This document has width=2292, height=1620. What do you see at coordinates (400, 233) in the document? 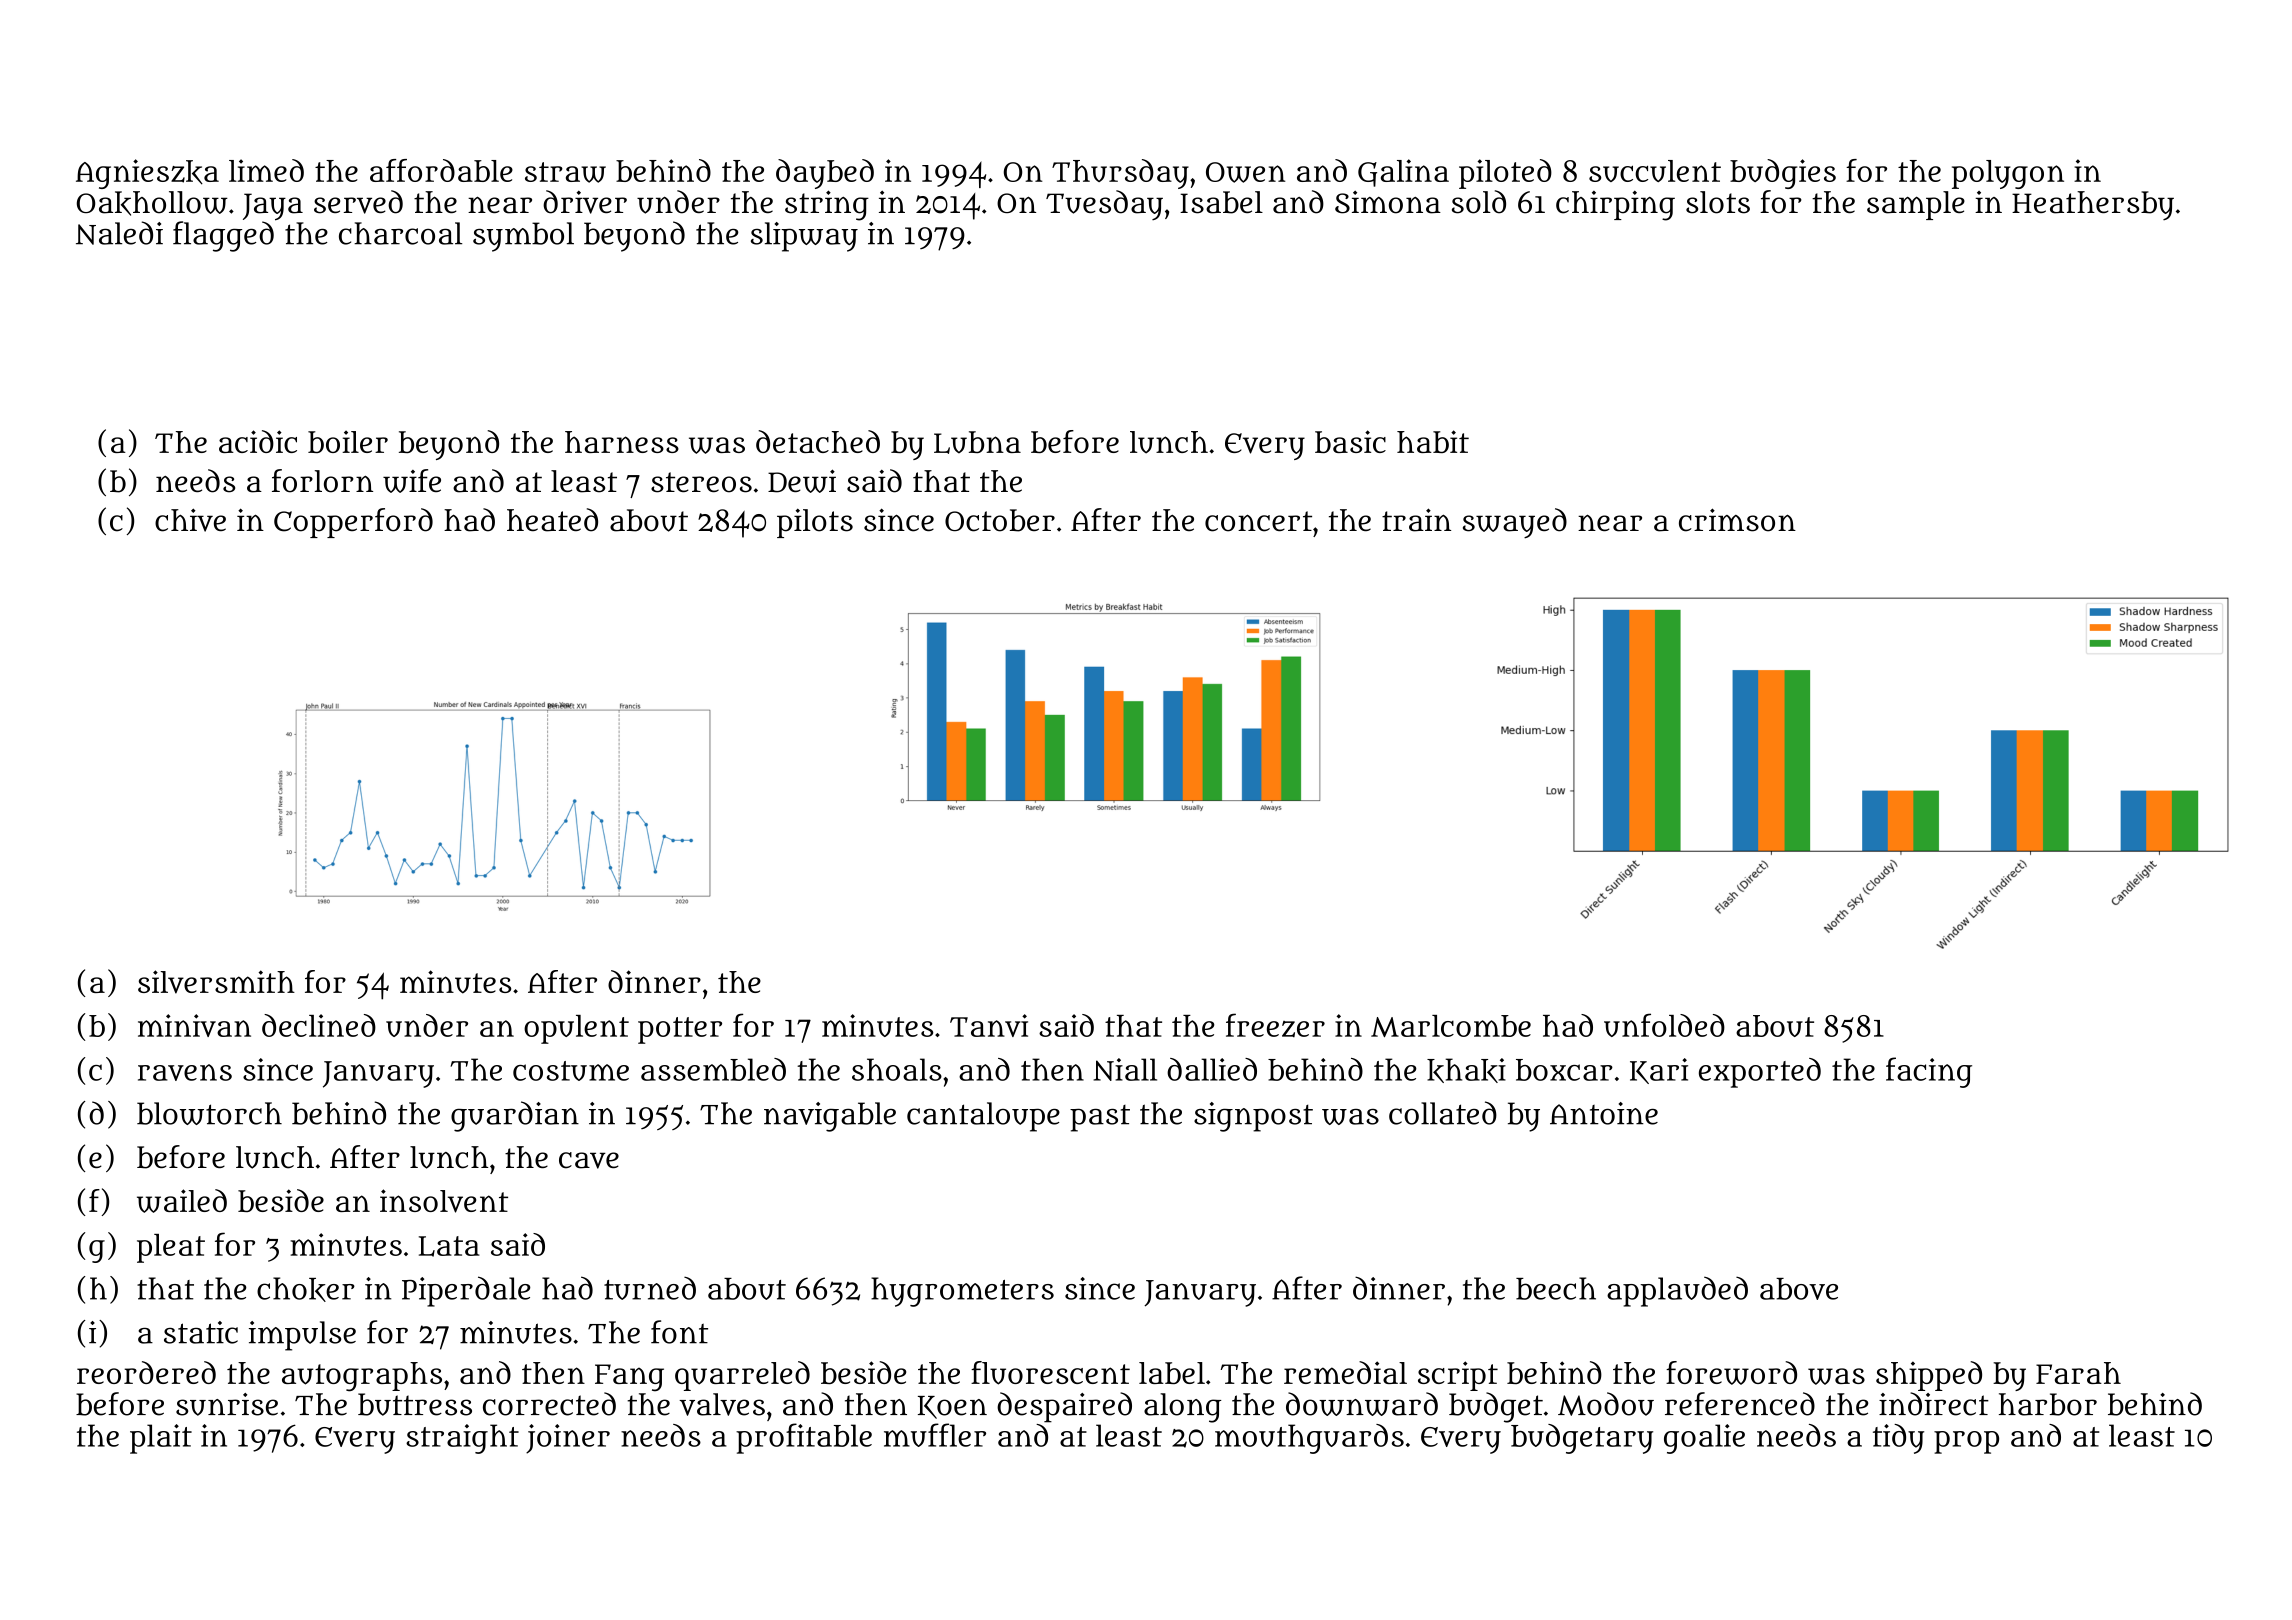
I see `charcoal` at bounding box center [400, 233].
